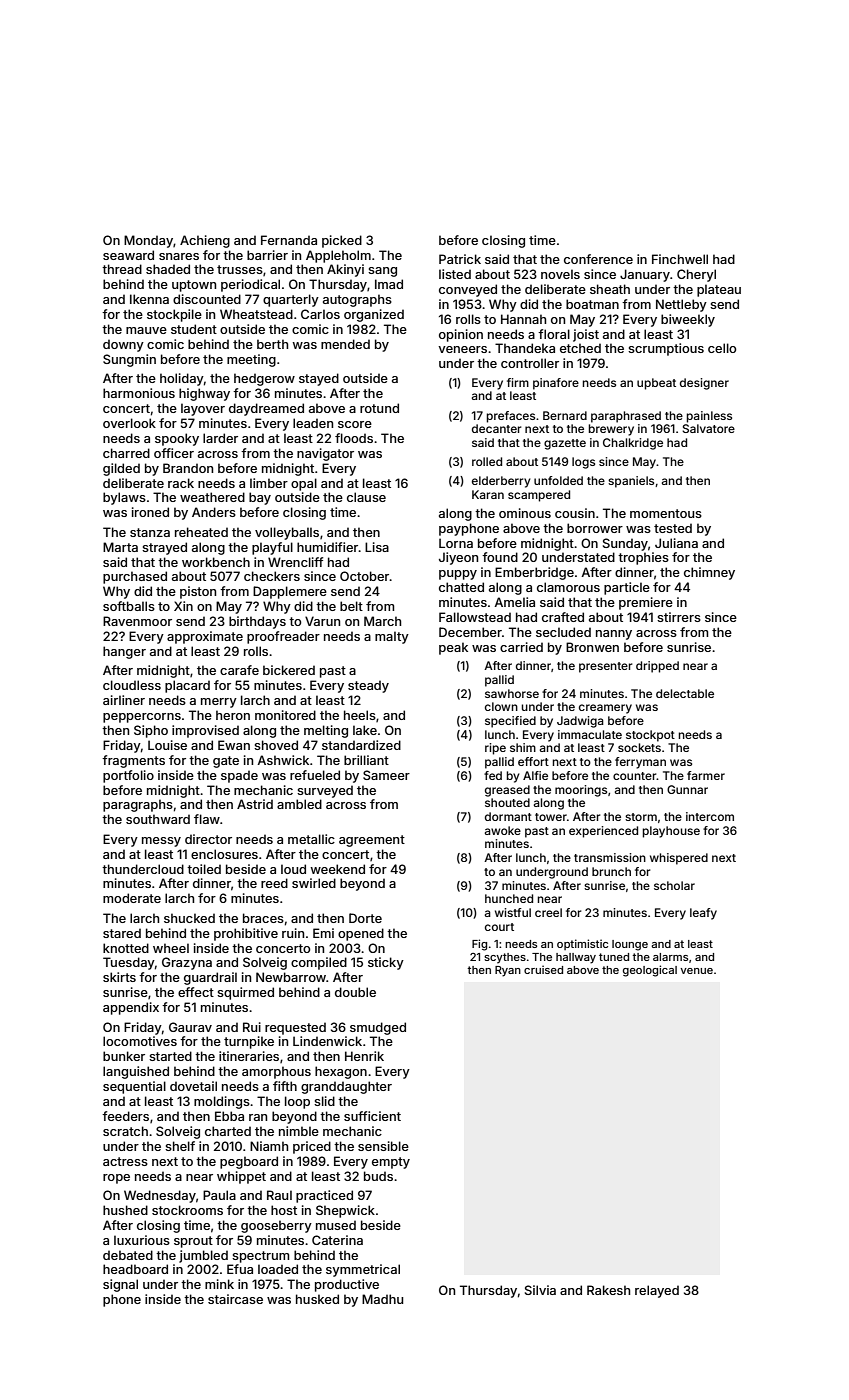  What do you see at coordinates (614, 635) in the image?
I see `nanny` at bounding box center [614, 635].
